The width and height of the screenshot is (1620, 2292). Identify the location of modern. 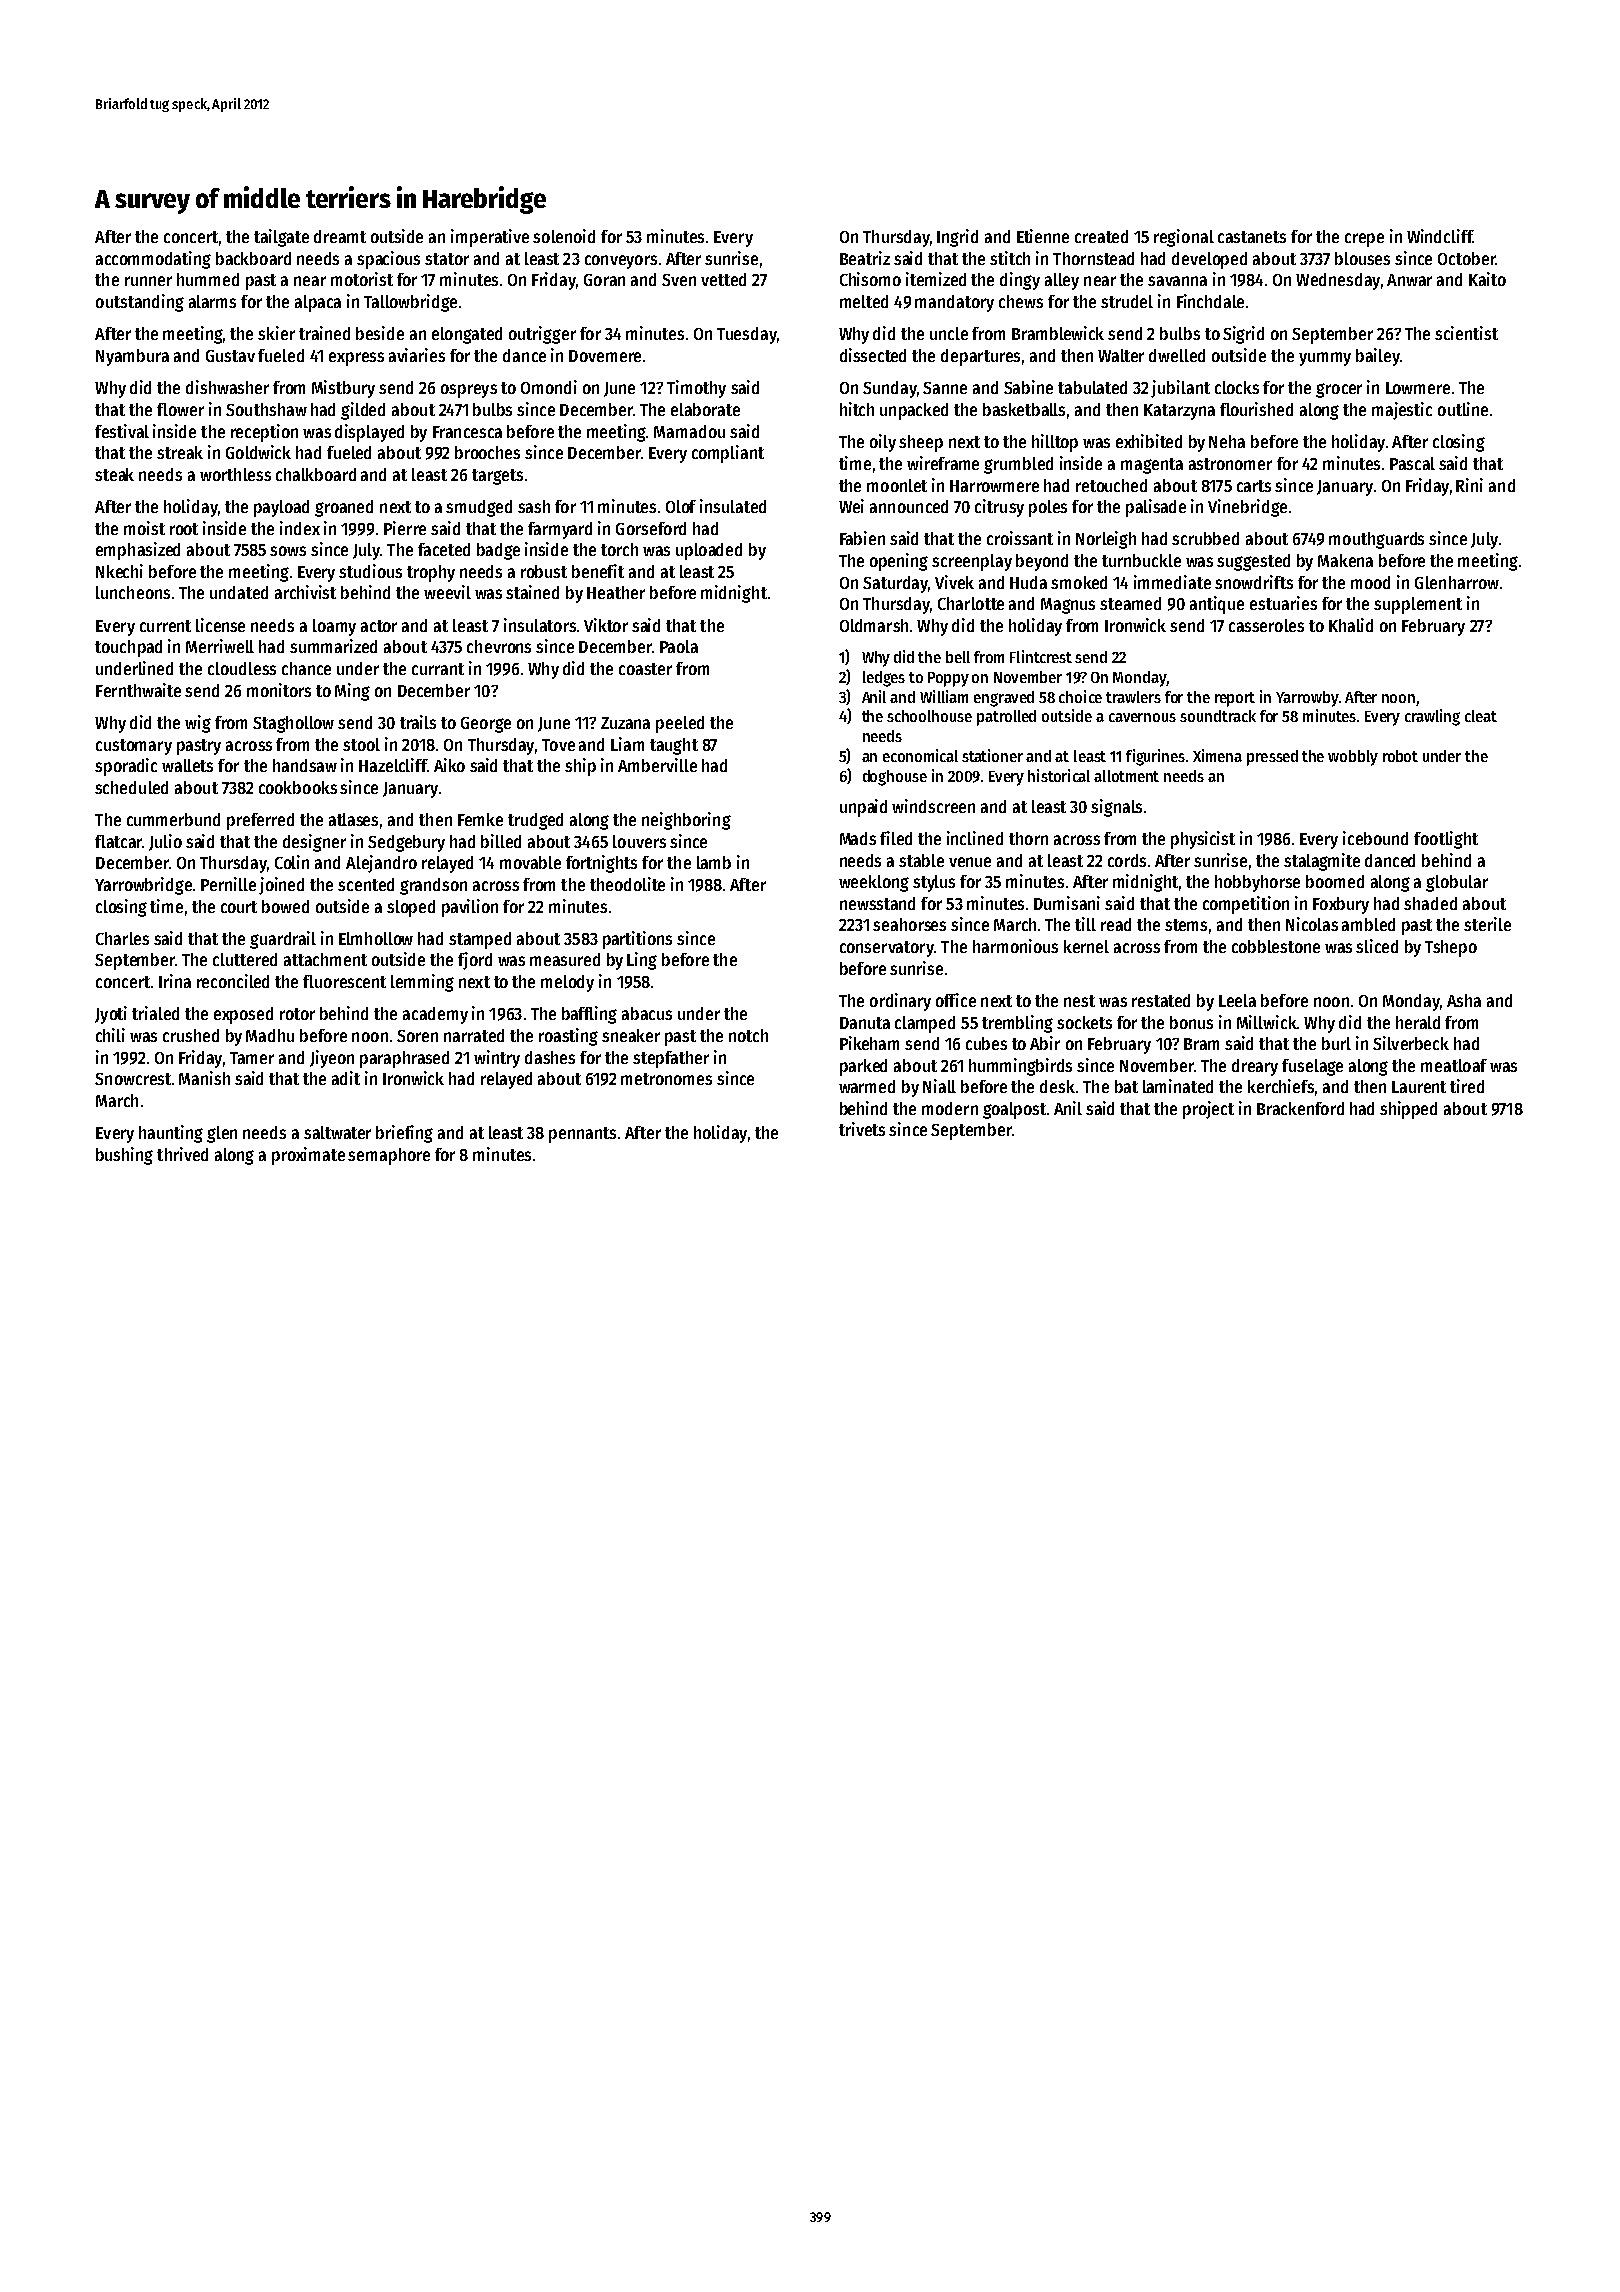
(950, 1108).
